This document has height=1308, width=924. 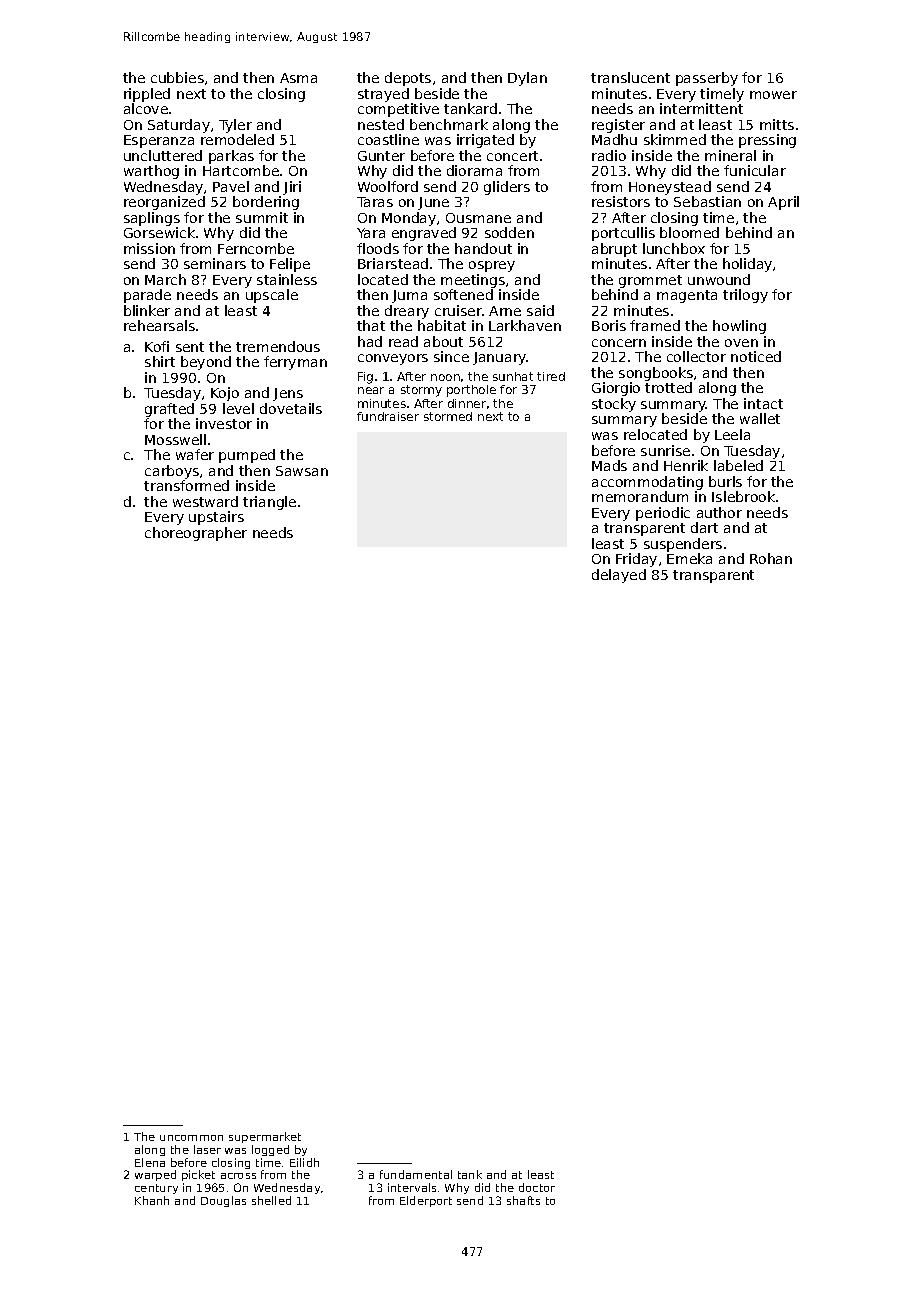 What do you see at coordinates (707, 79) in the document?
I see `passerby` at bounding box center [707, 79].
